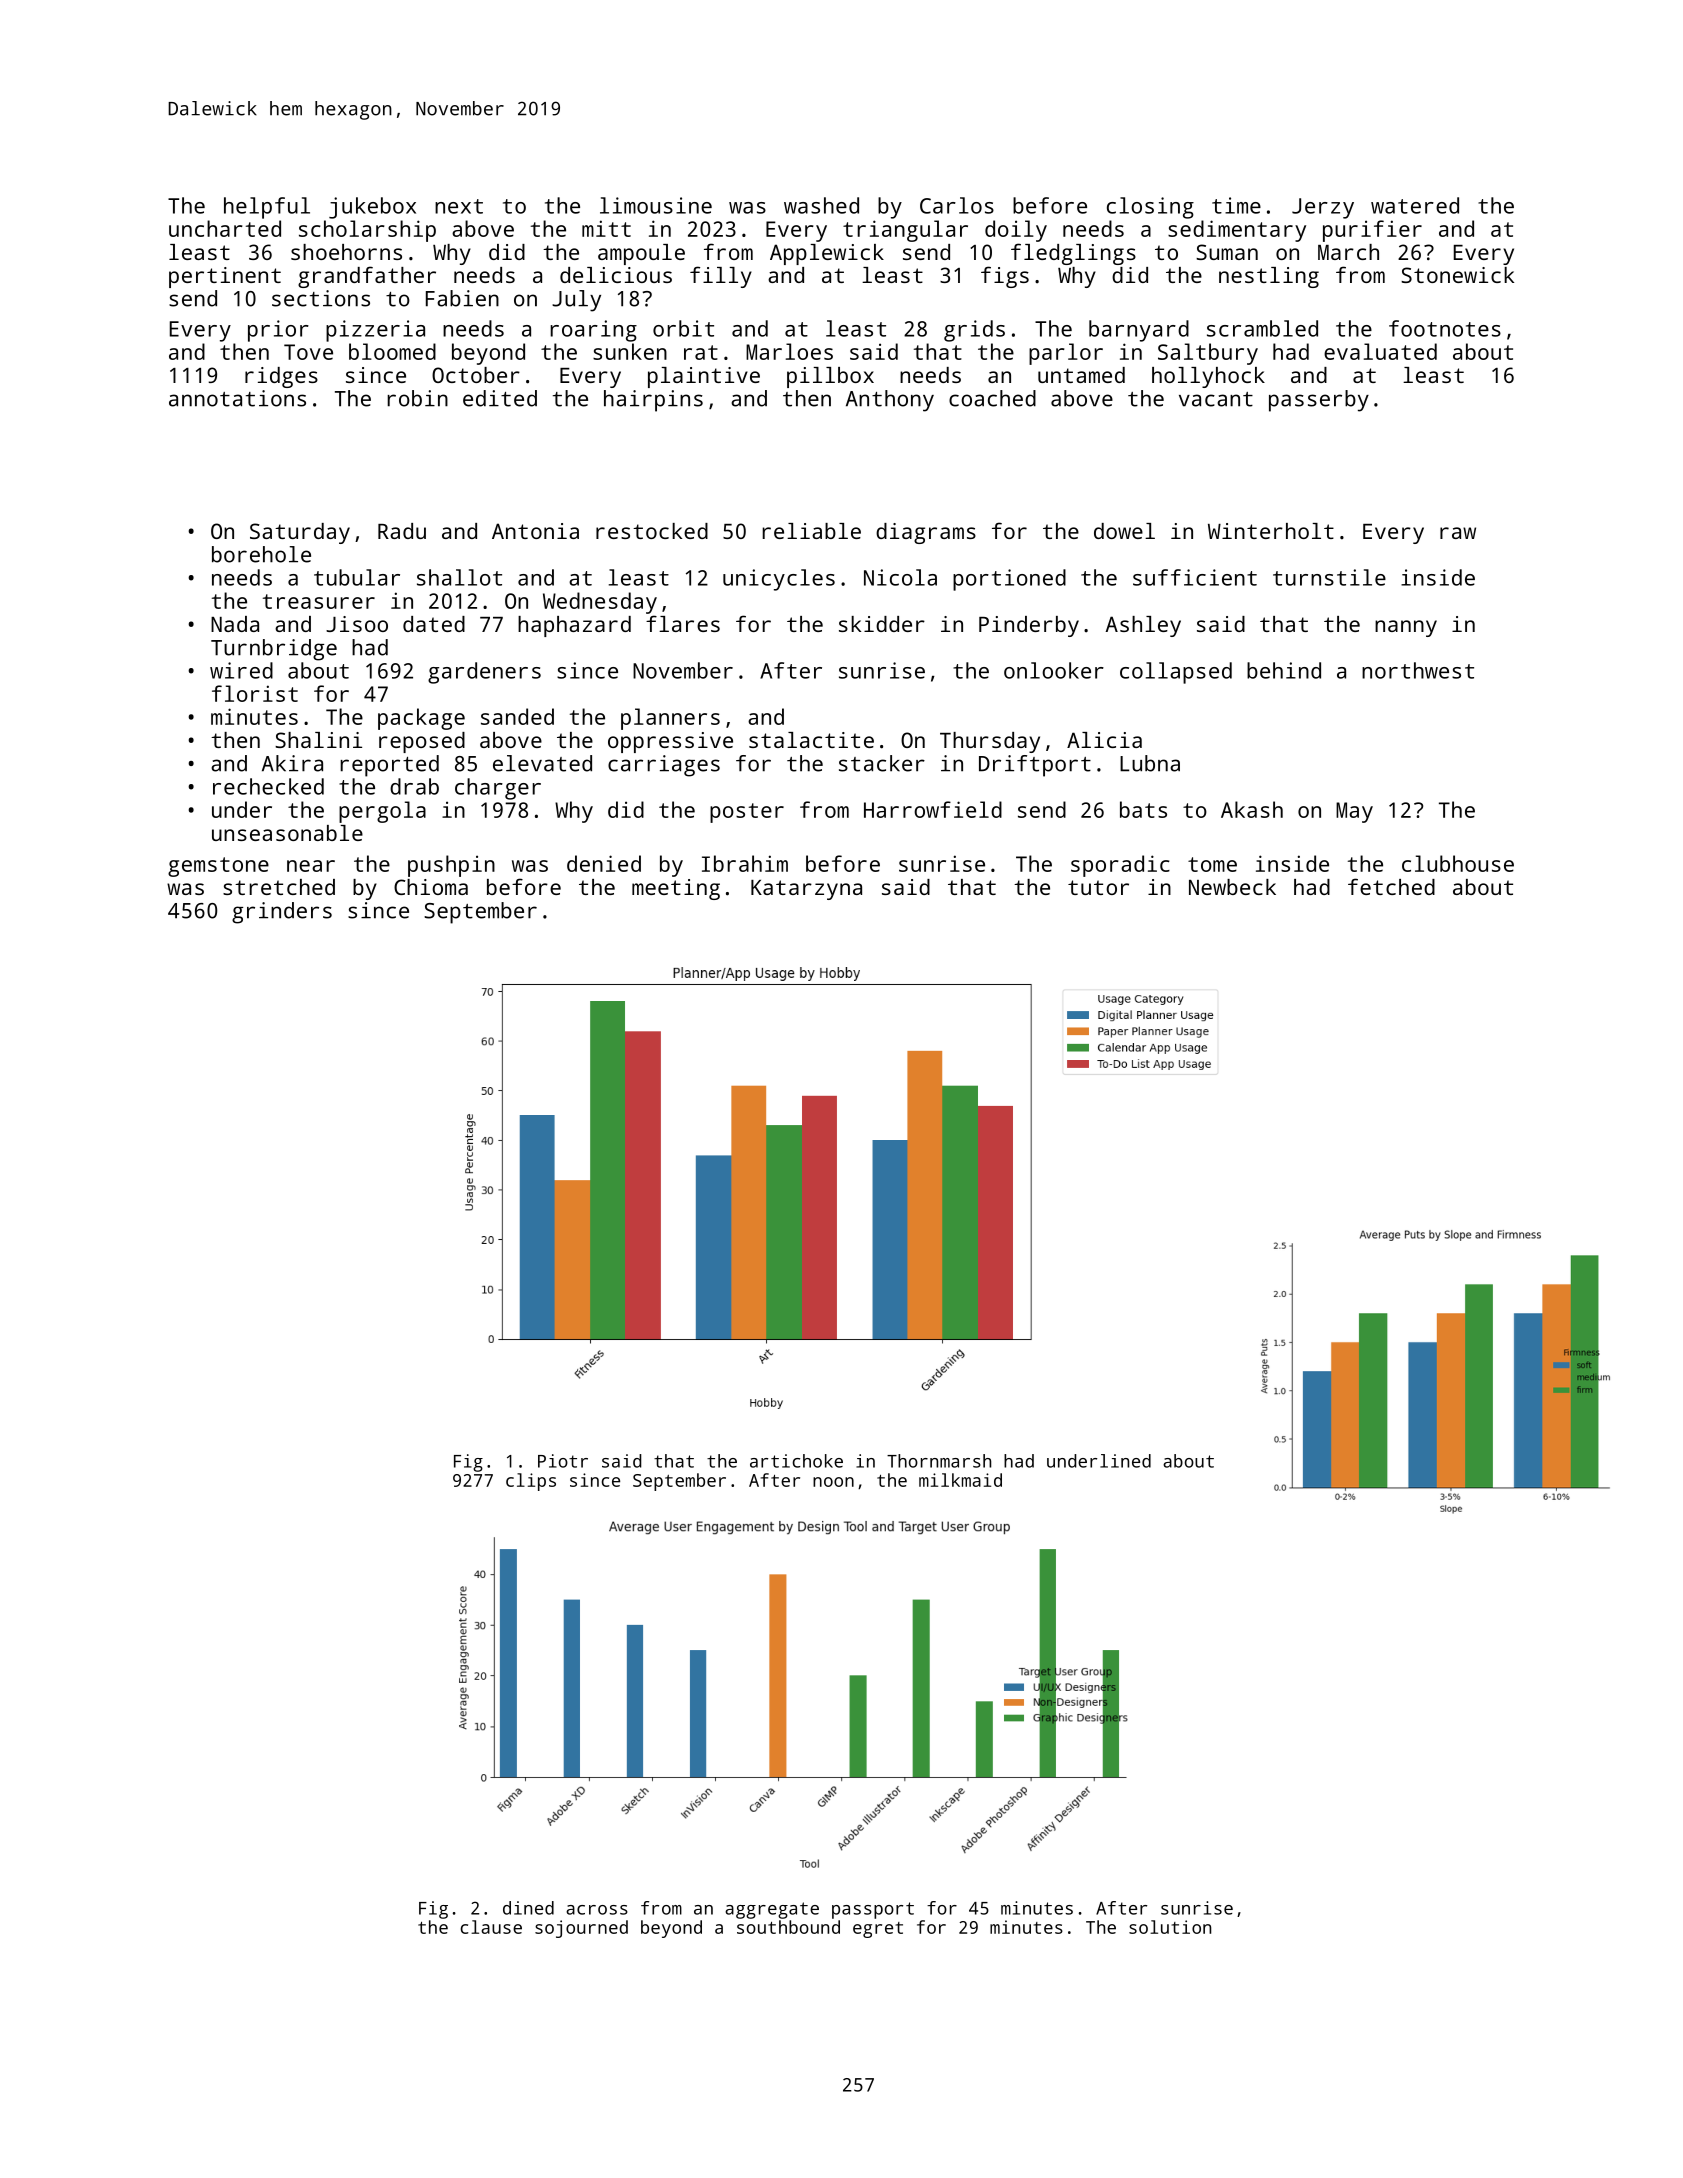  I want to click on behind, so click(1284, 670).
